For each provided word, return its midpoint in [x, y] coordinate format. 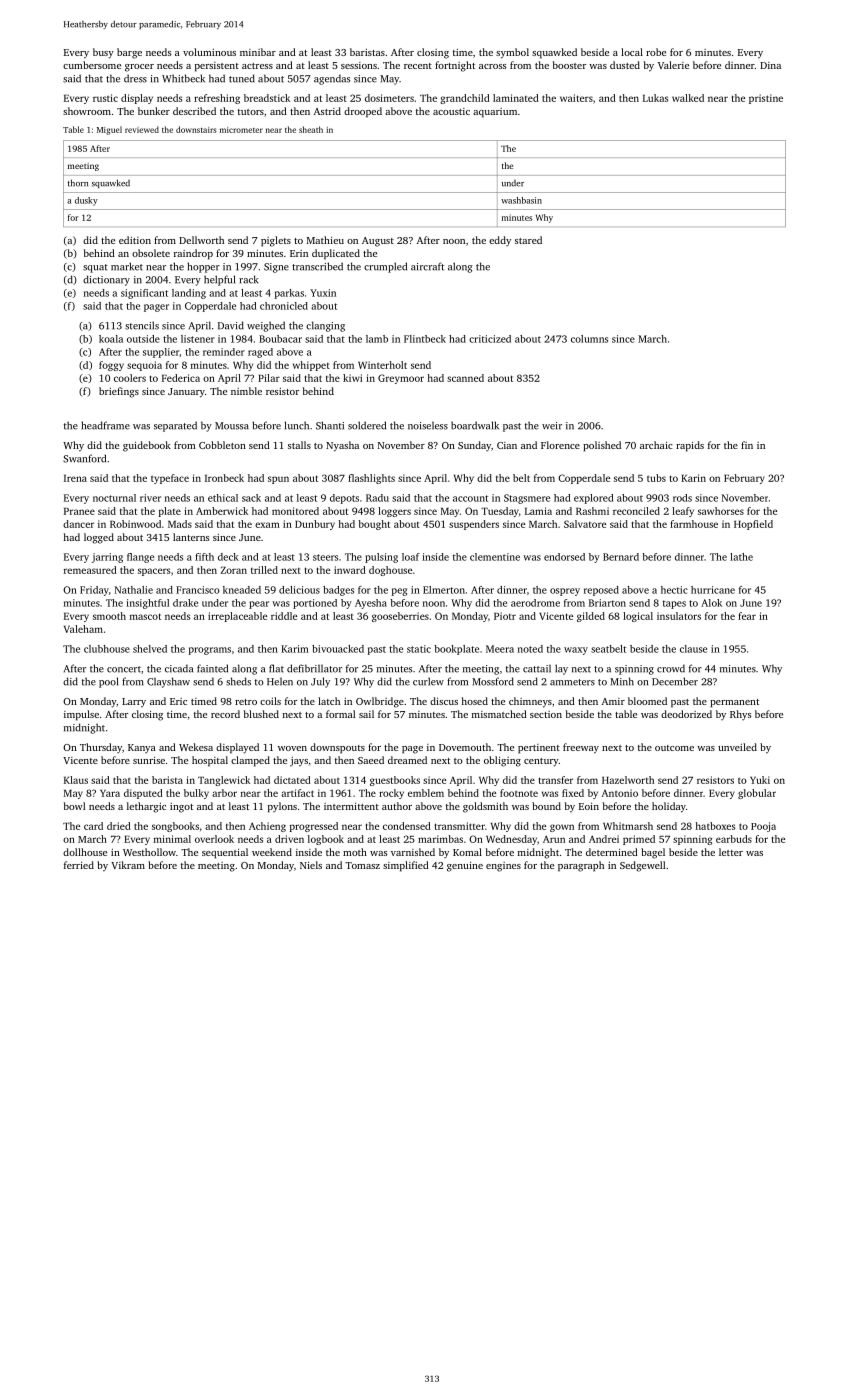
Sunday [474, 446]
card [93, 826]
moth [355, 852]
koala [111, 339]
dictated [292, 780]
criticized [490, 339]
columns [589, 339]
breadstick [267, 98]
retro [246, 702]
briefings [119, 392]
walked [688, 98]
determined [612, 852]
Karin [693, 478]
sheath [311, 129]
